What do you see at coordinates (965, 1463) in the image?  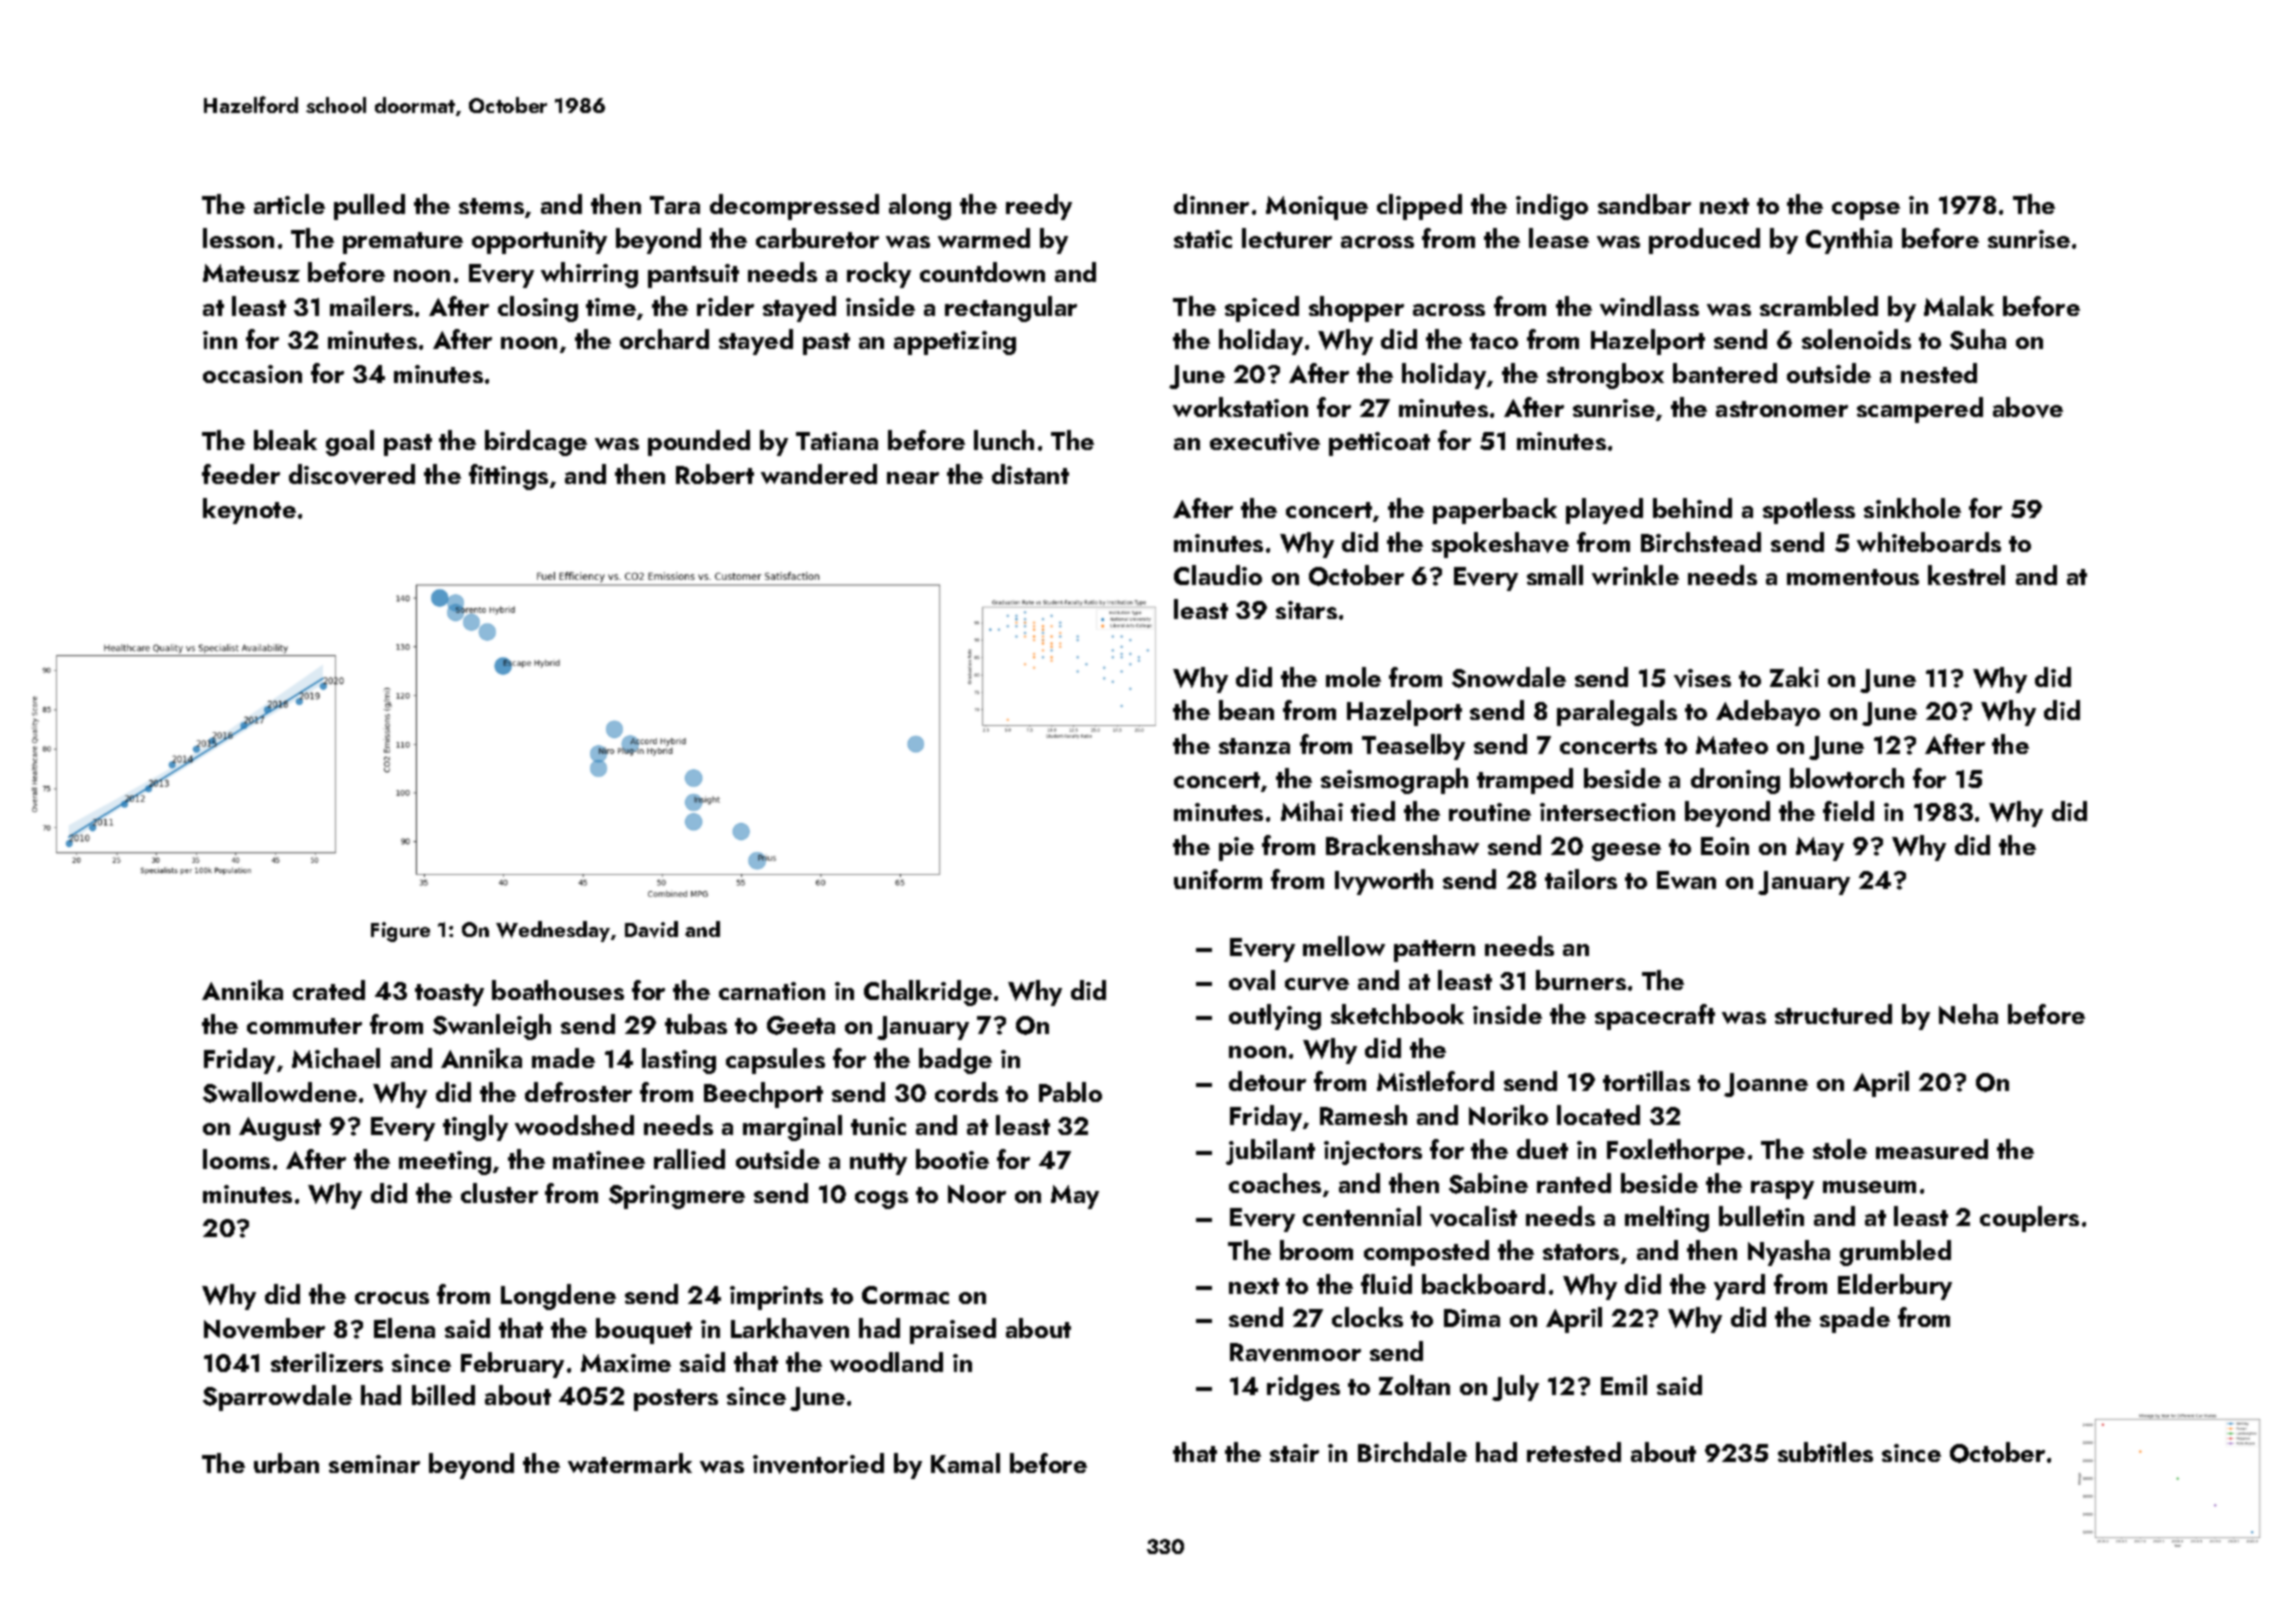 I see `Kamal` at bounding box center [965, 1463].
